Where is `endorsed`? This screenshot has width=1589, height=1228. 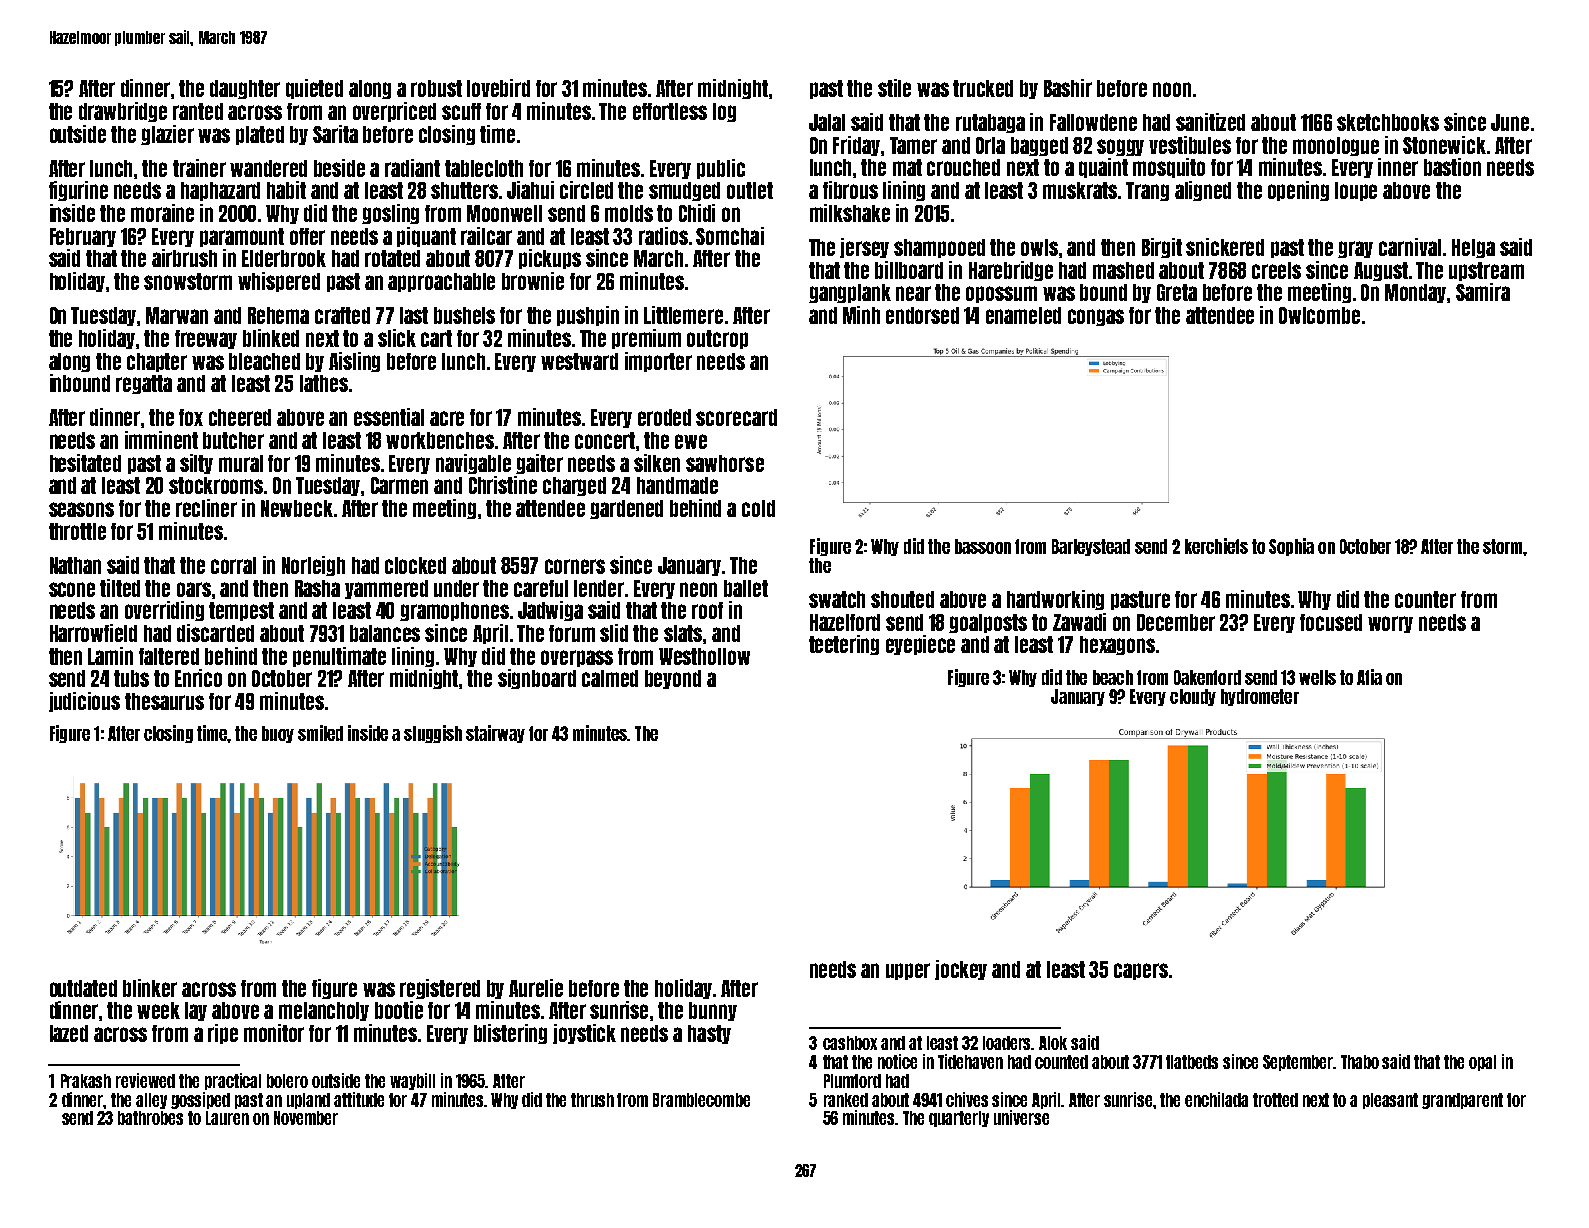 endorsed is located at coordinates (922, 315).
